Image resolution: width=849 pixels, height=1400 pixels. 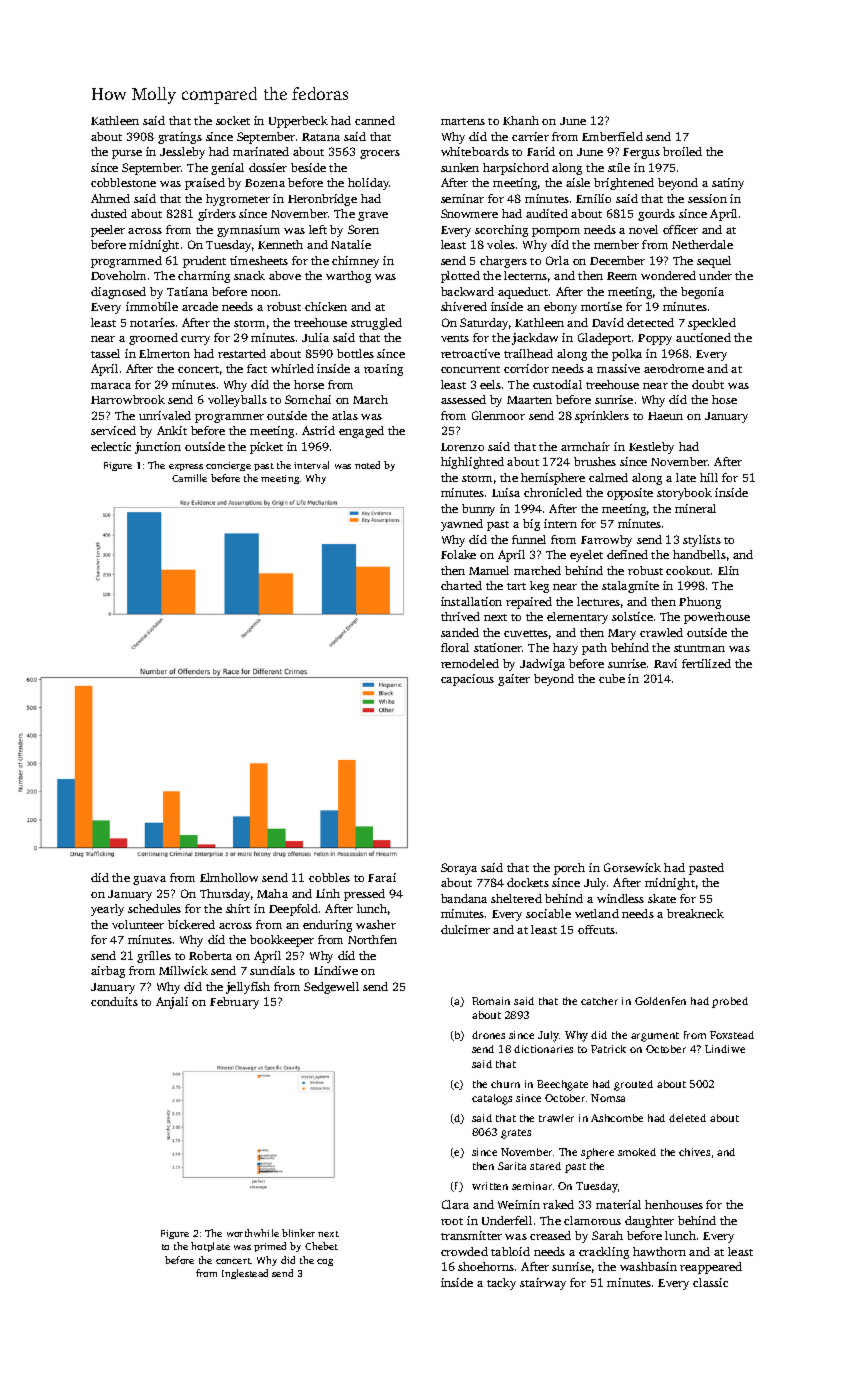 What do you see at coordinates (695, 913) in the screenshot?
I see `breakneck` at bounding box center [695, 913].
